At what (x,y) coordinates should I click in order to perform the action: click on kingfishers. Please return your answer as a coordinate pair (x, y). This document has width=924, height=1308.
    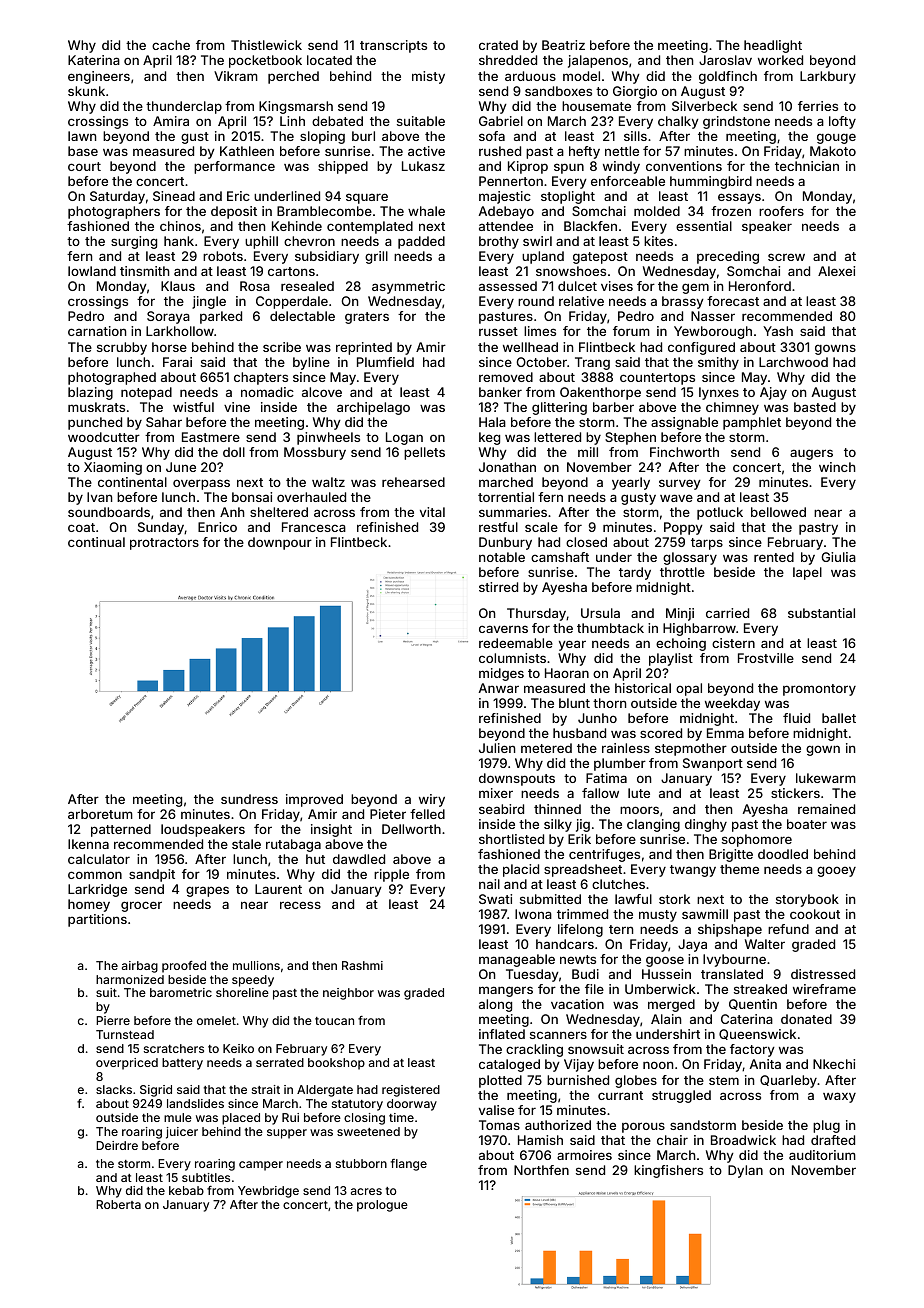
    Looking at the image, I should click on (668, 1171).
